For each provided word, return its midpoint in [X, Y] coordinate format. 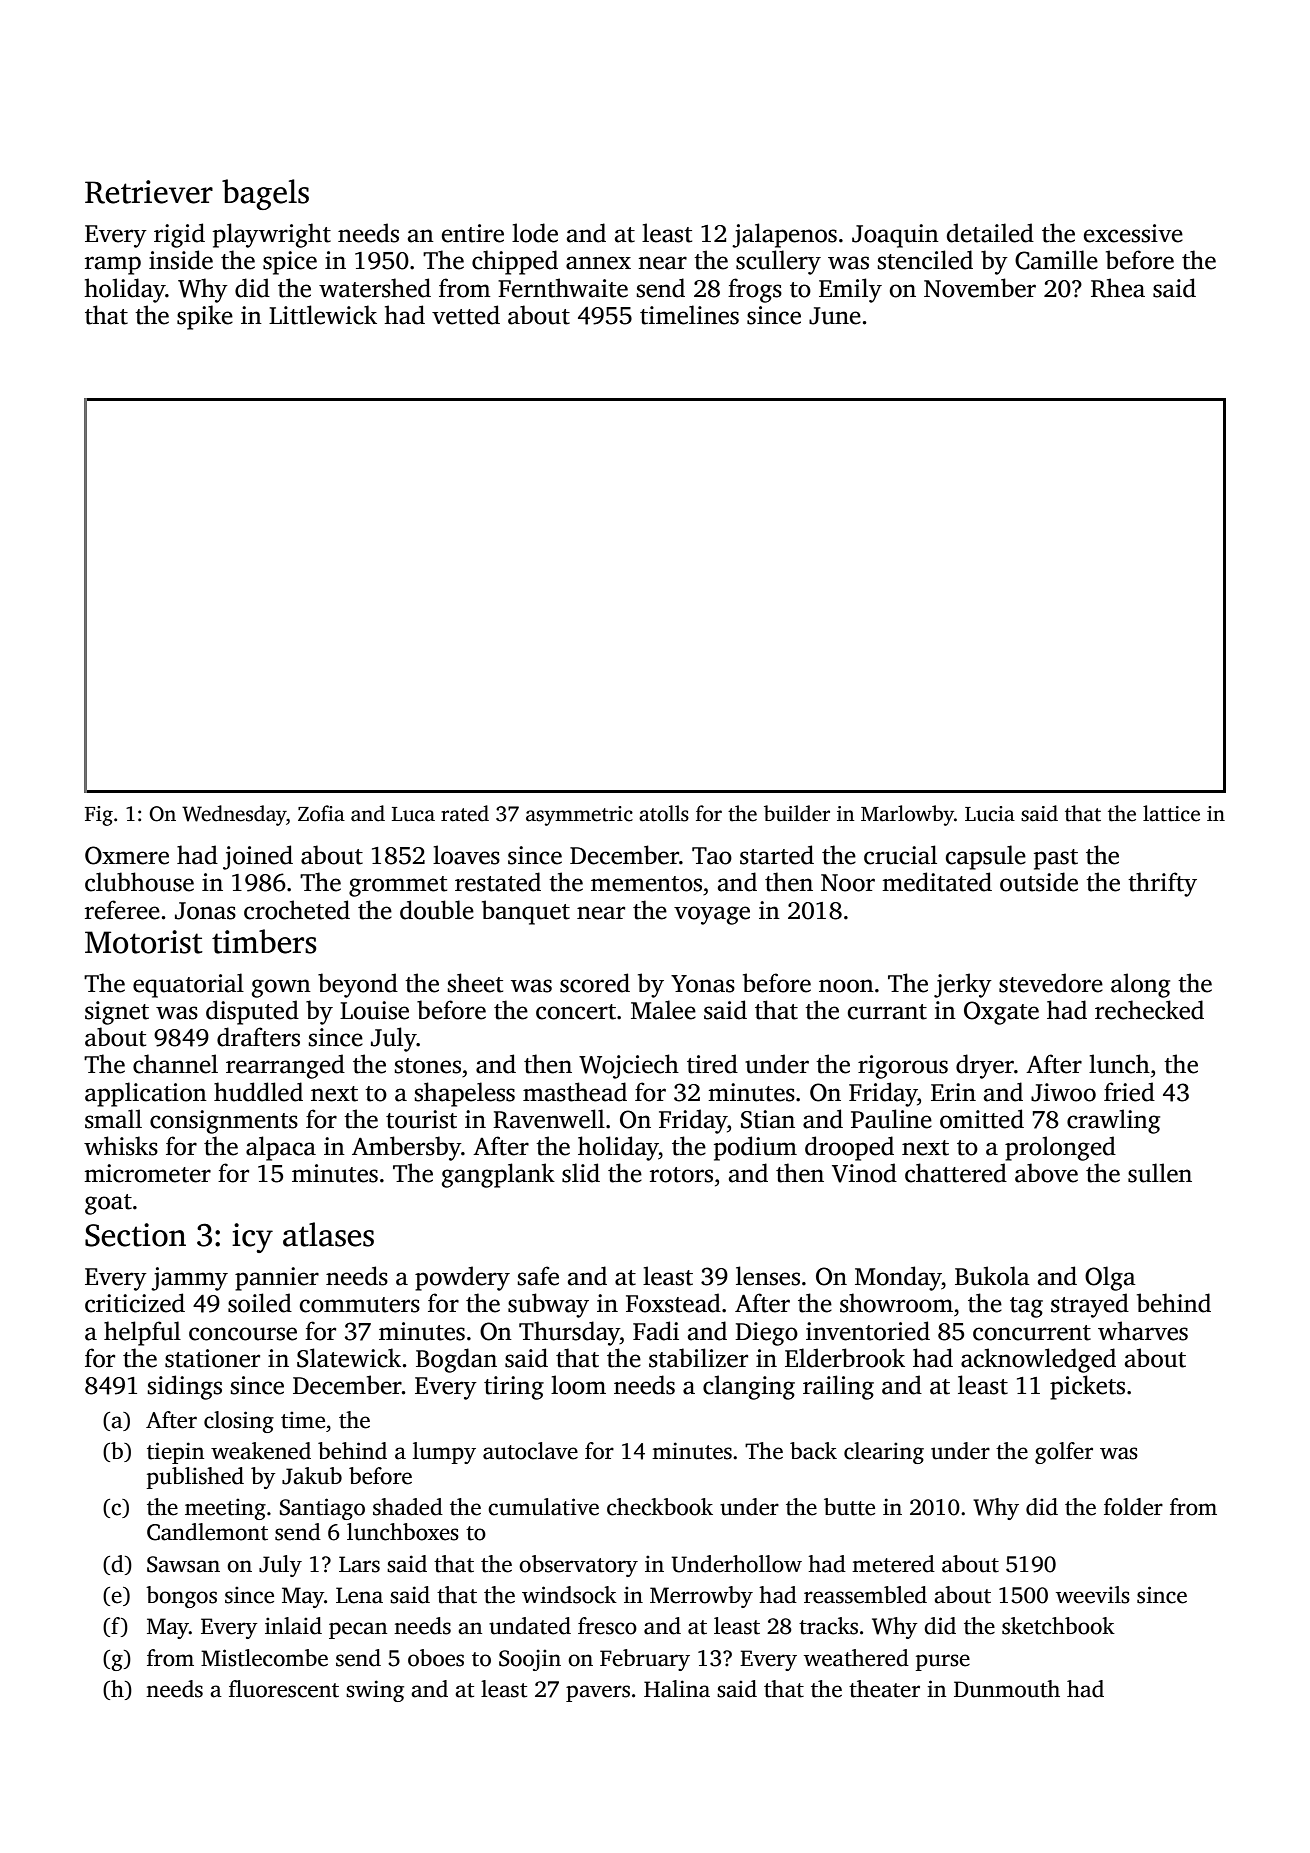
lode [535, 233]
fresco [607, 1626]
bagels [265, 194]
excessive [1133, 233]
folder [1133, 1507]
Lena [359, 1595]
